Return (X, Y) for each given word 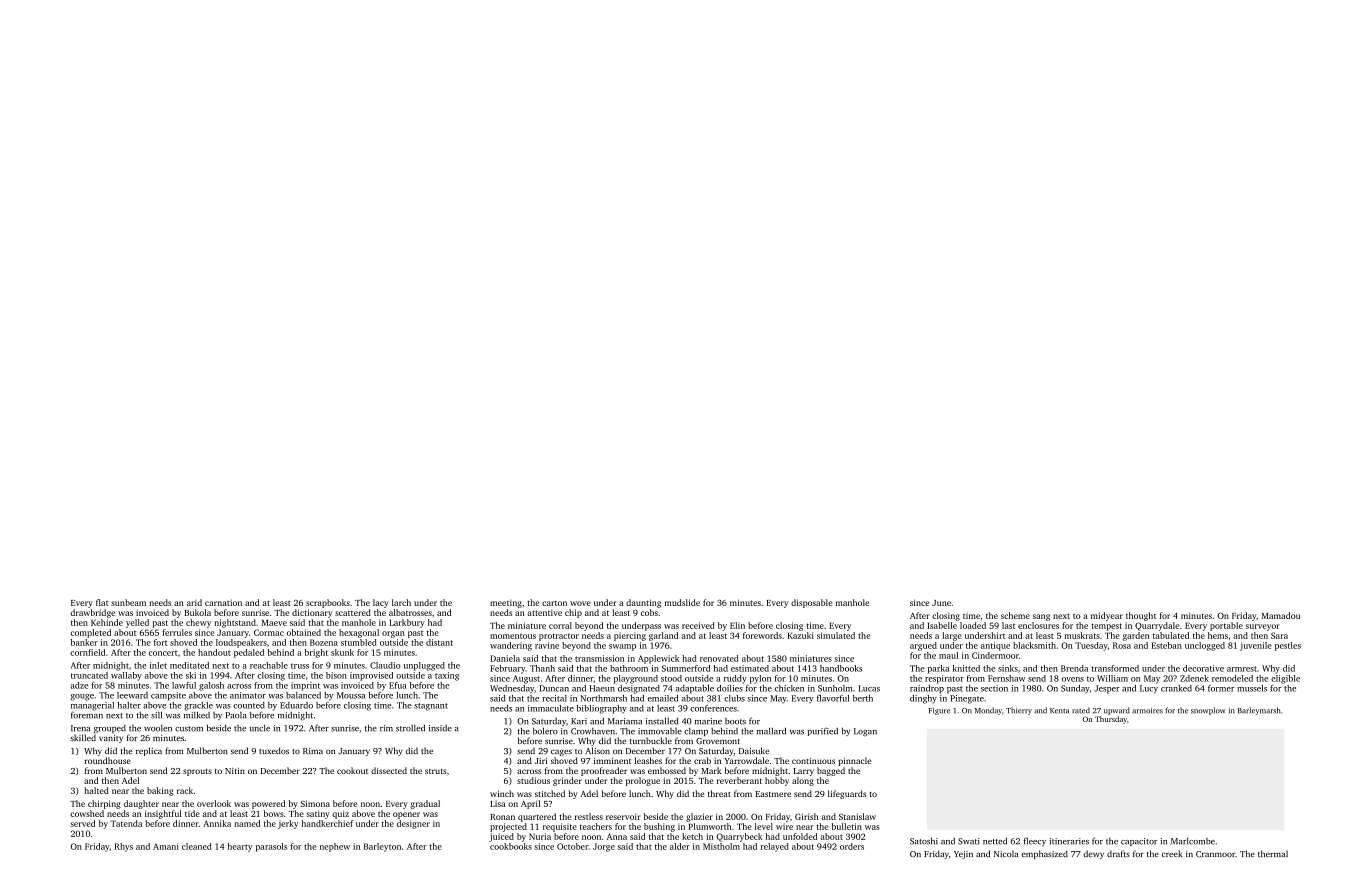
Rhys (124, 847)
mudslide (682, 602)
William (1112, 678)
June (941, 603)
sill (156, 715)
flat (102, 602)
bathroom (629, 668)
